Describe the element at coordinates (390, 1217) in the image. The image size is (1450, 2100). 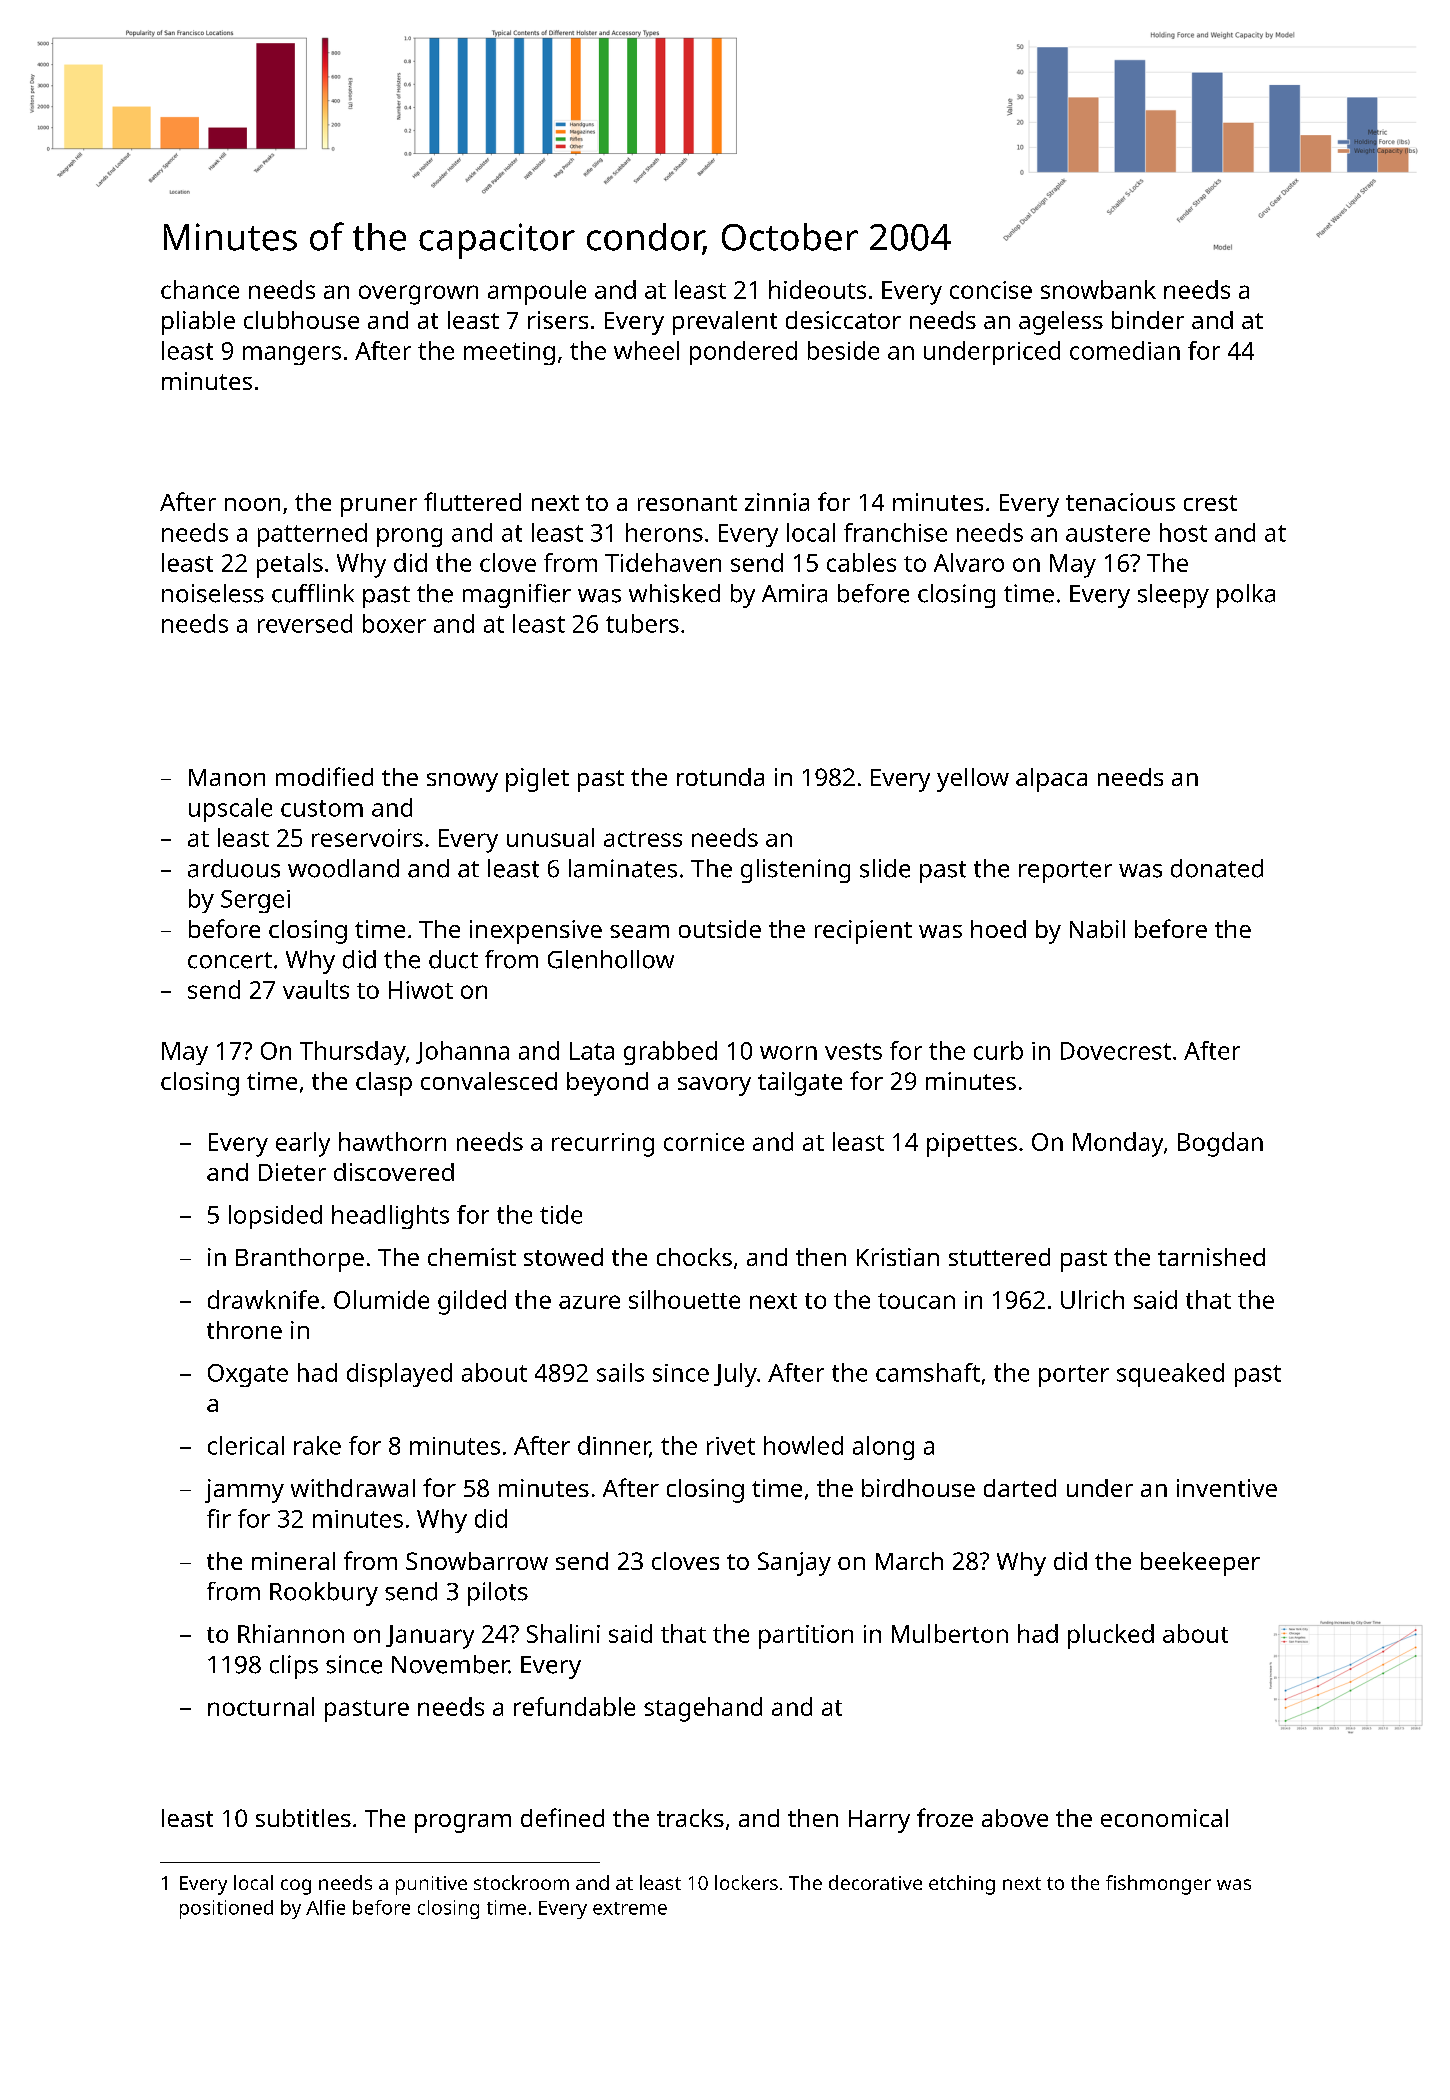
I see `headlights` at that location.
